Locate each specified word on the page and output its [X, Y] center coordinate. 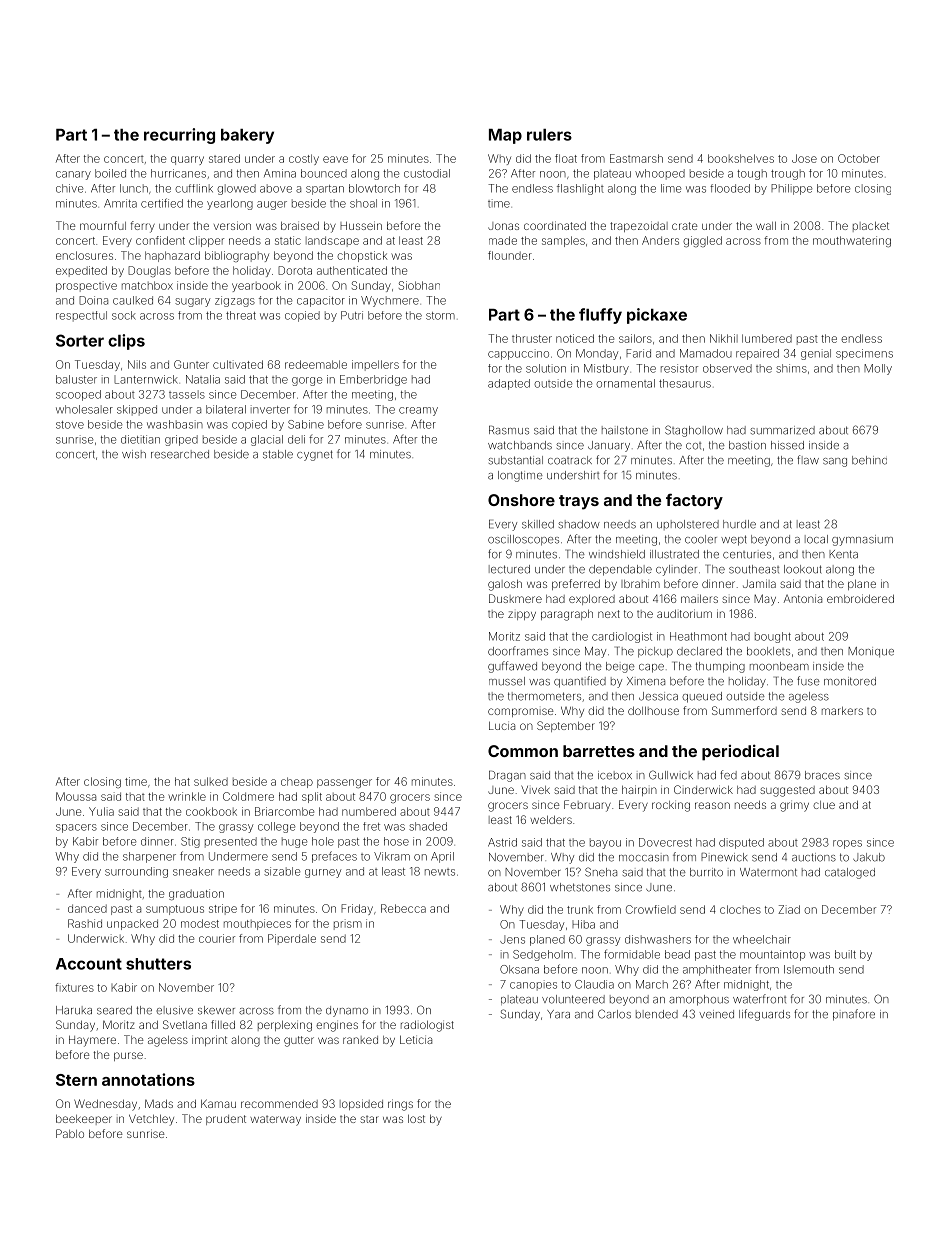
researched [180, 454]
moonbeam [779, 666]
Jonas [503, 226]
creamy [418, 411]
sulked [211, 781]
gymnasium [862, 540]
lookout [803, 569]
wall [766, 225]
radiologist [427, 1026]
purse [128, 1056]
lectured [509, 569]
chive [69, 188]
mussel [507, 681]
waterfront [759, 999]
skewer [216, 1010]
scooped [78, 395]
